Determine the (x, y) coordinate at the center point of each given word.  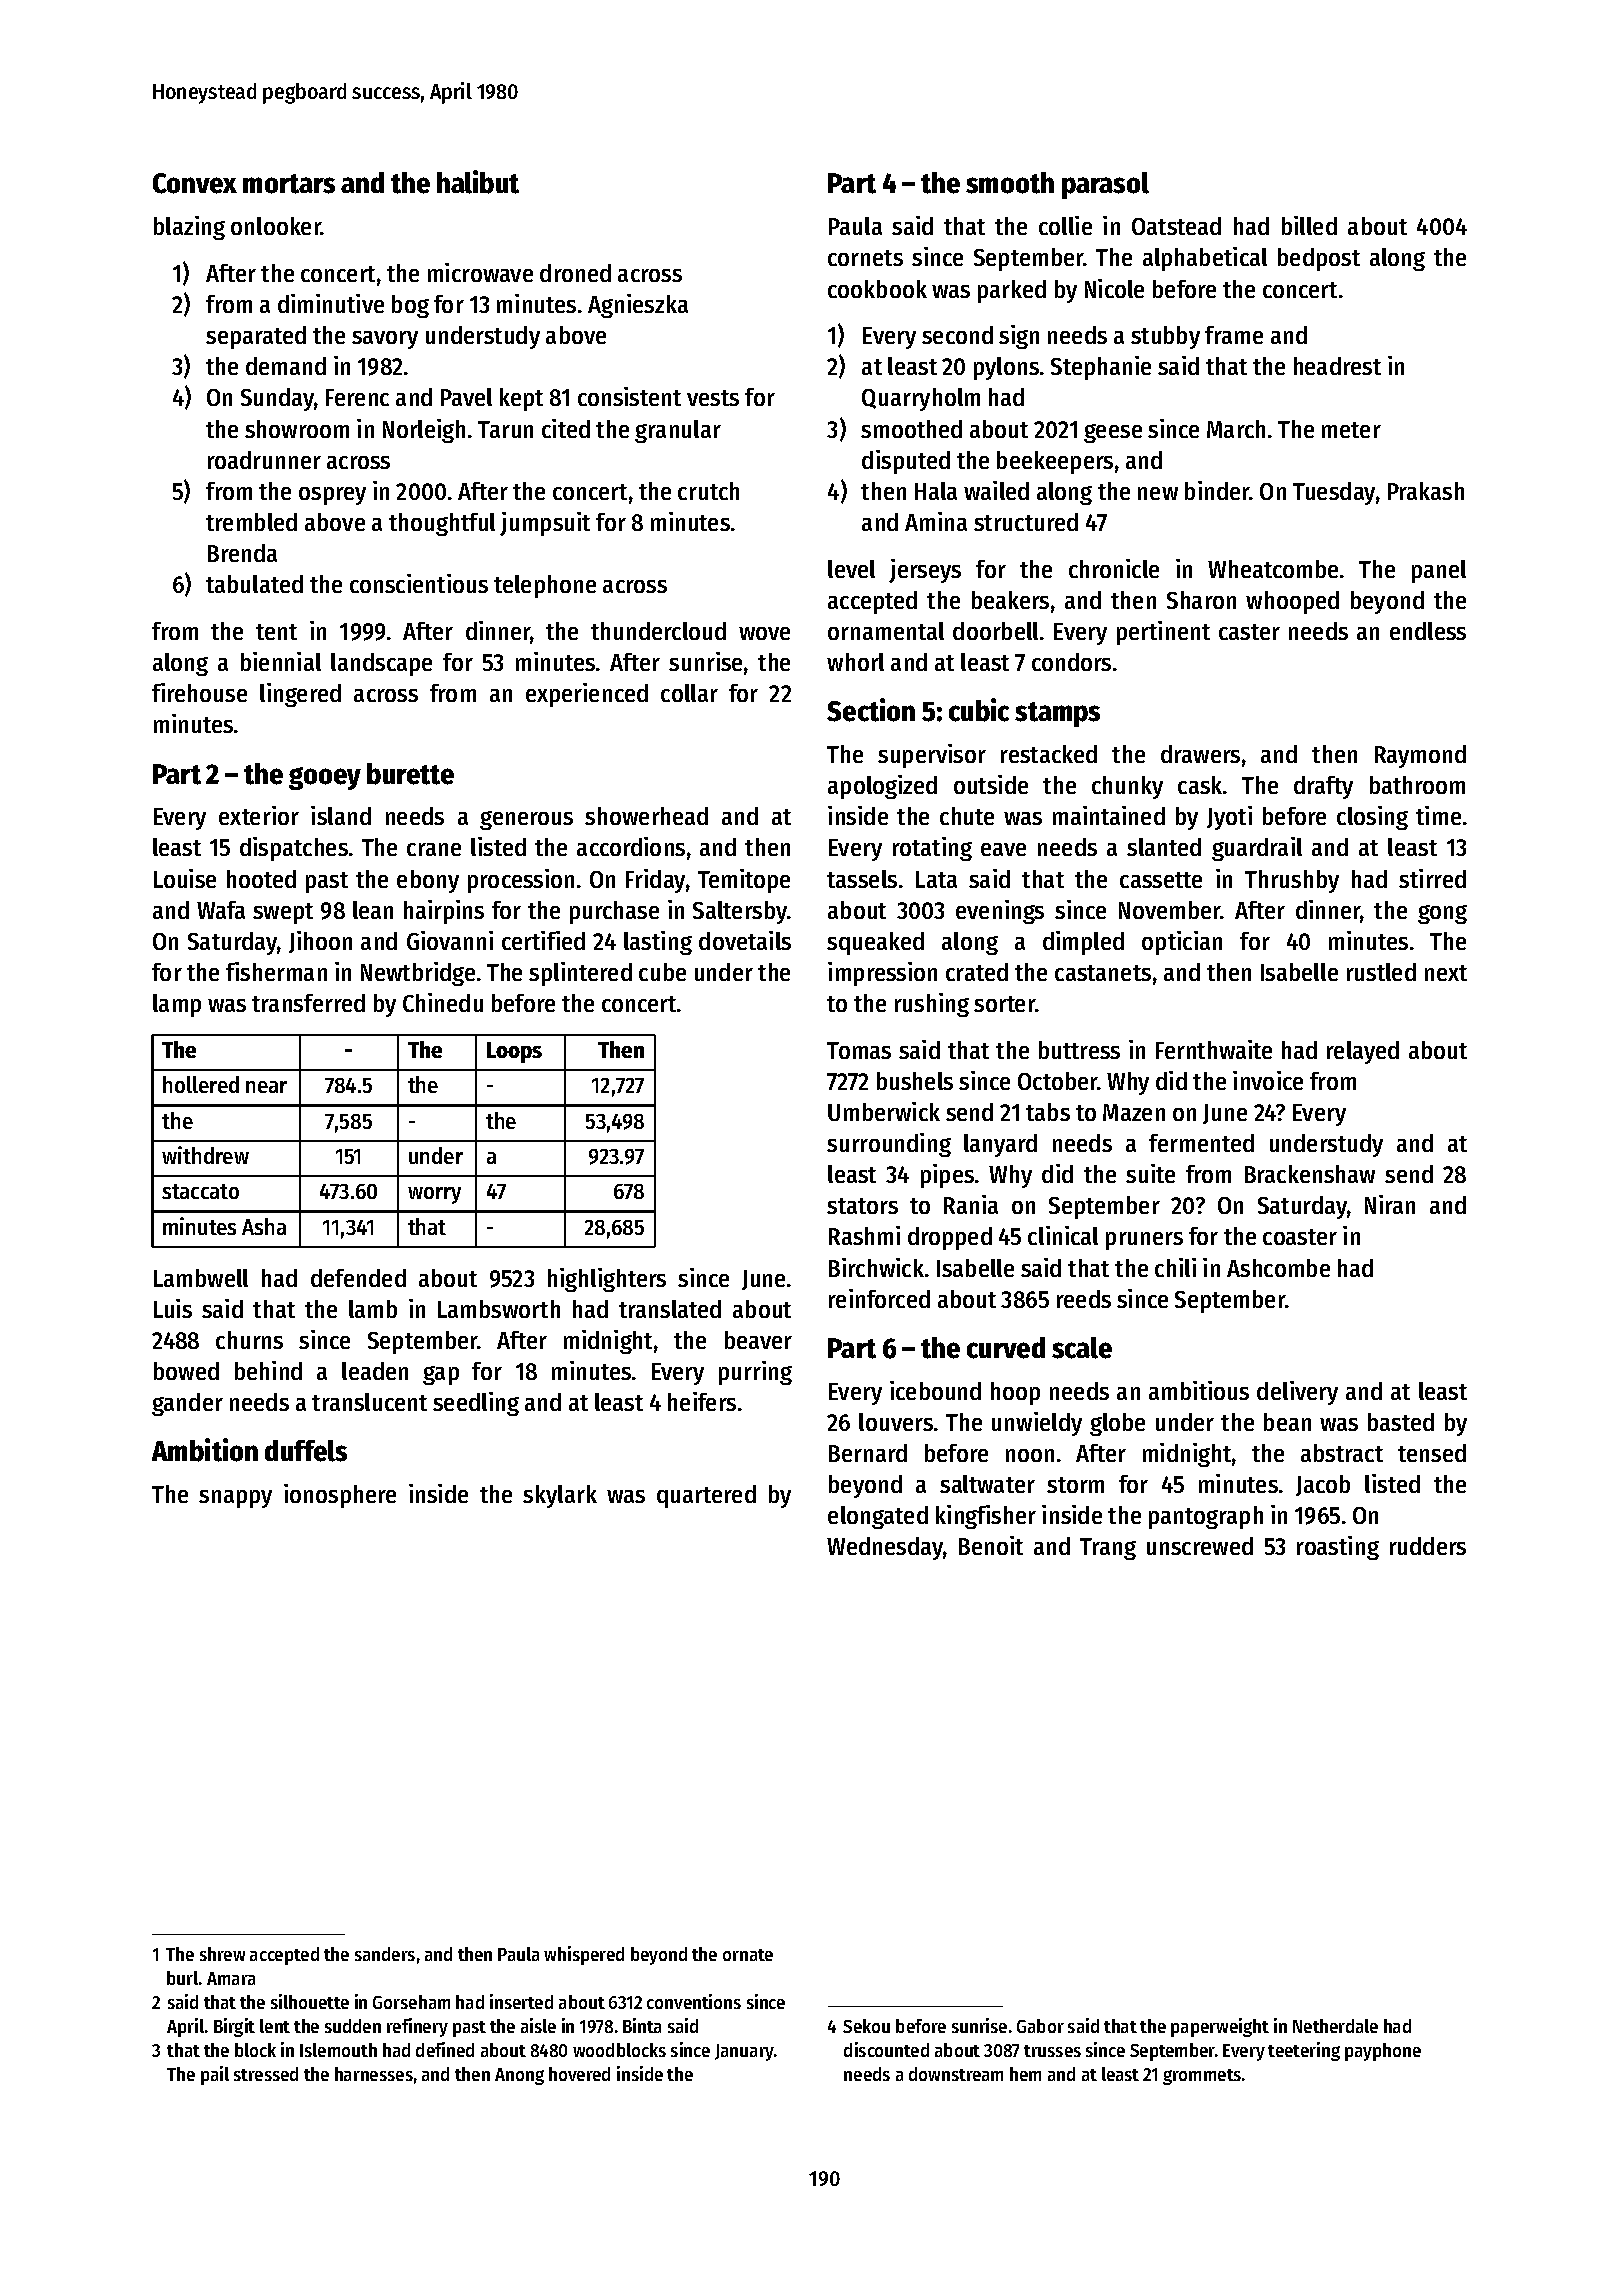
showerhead (646, 816)
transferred (308, 1003)
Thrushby (1292, 881)
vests (713, 398)
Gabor (1040, 2026)
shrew (222, 1954)
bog (410, 306)
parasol (1105, 185)
